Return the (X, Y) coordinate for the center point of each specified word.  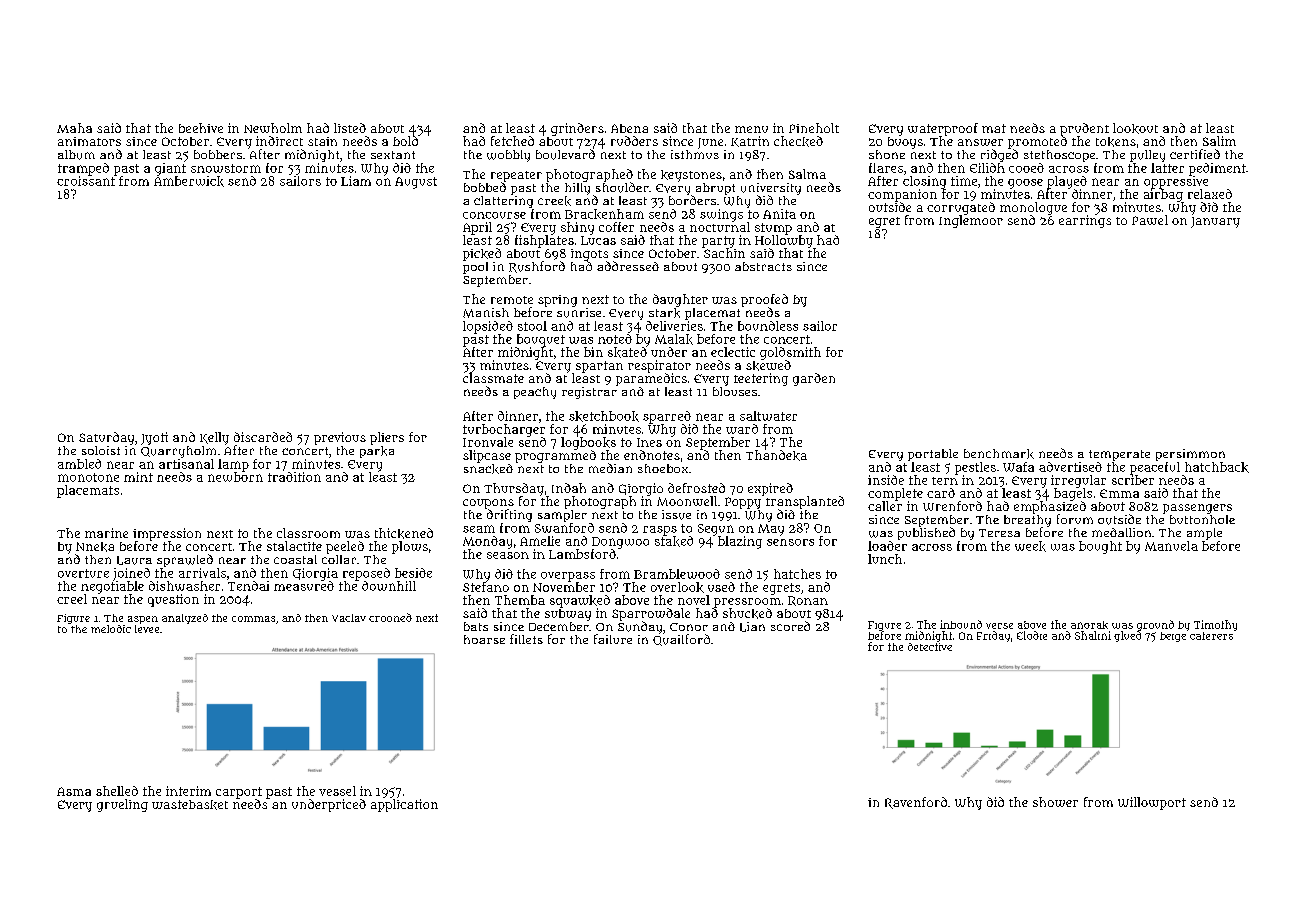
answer (980, 142)
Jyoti (154, 438)
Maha (74, 128)
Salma (807, 174)
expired (770, 489)
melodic (111, 629)
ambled (79, 464)
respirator (659, 366)
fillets (526, 639)
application (404, 805)
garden (814, 379)
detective (930, 647)
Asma (74, 791)
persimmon (1190, 455)
